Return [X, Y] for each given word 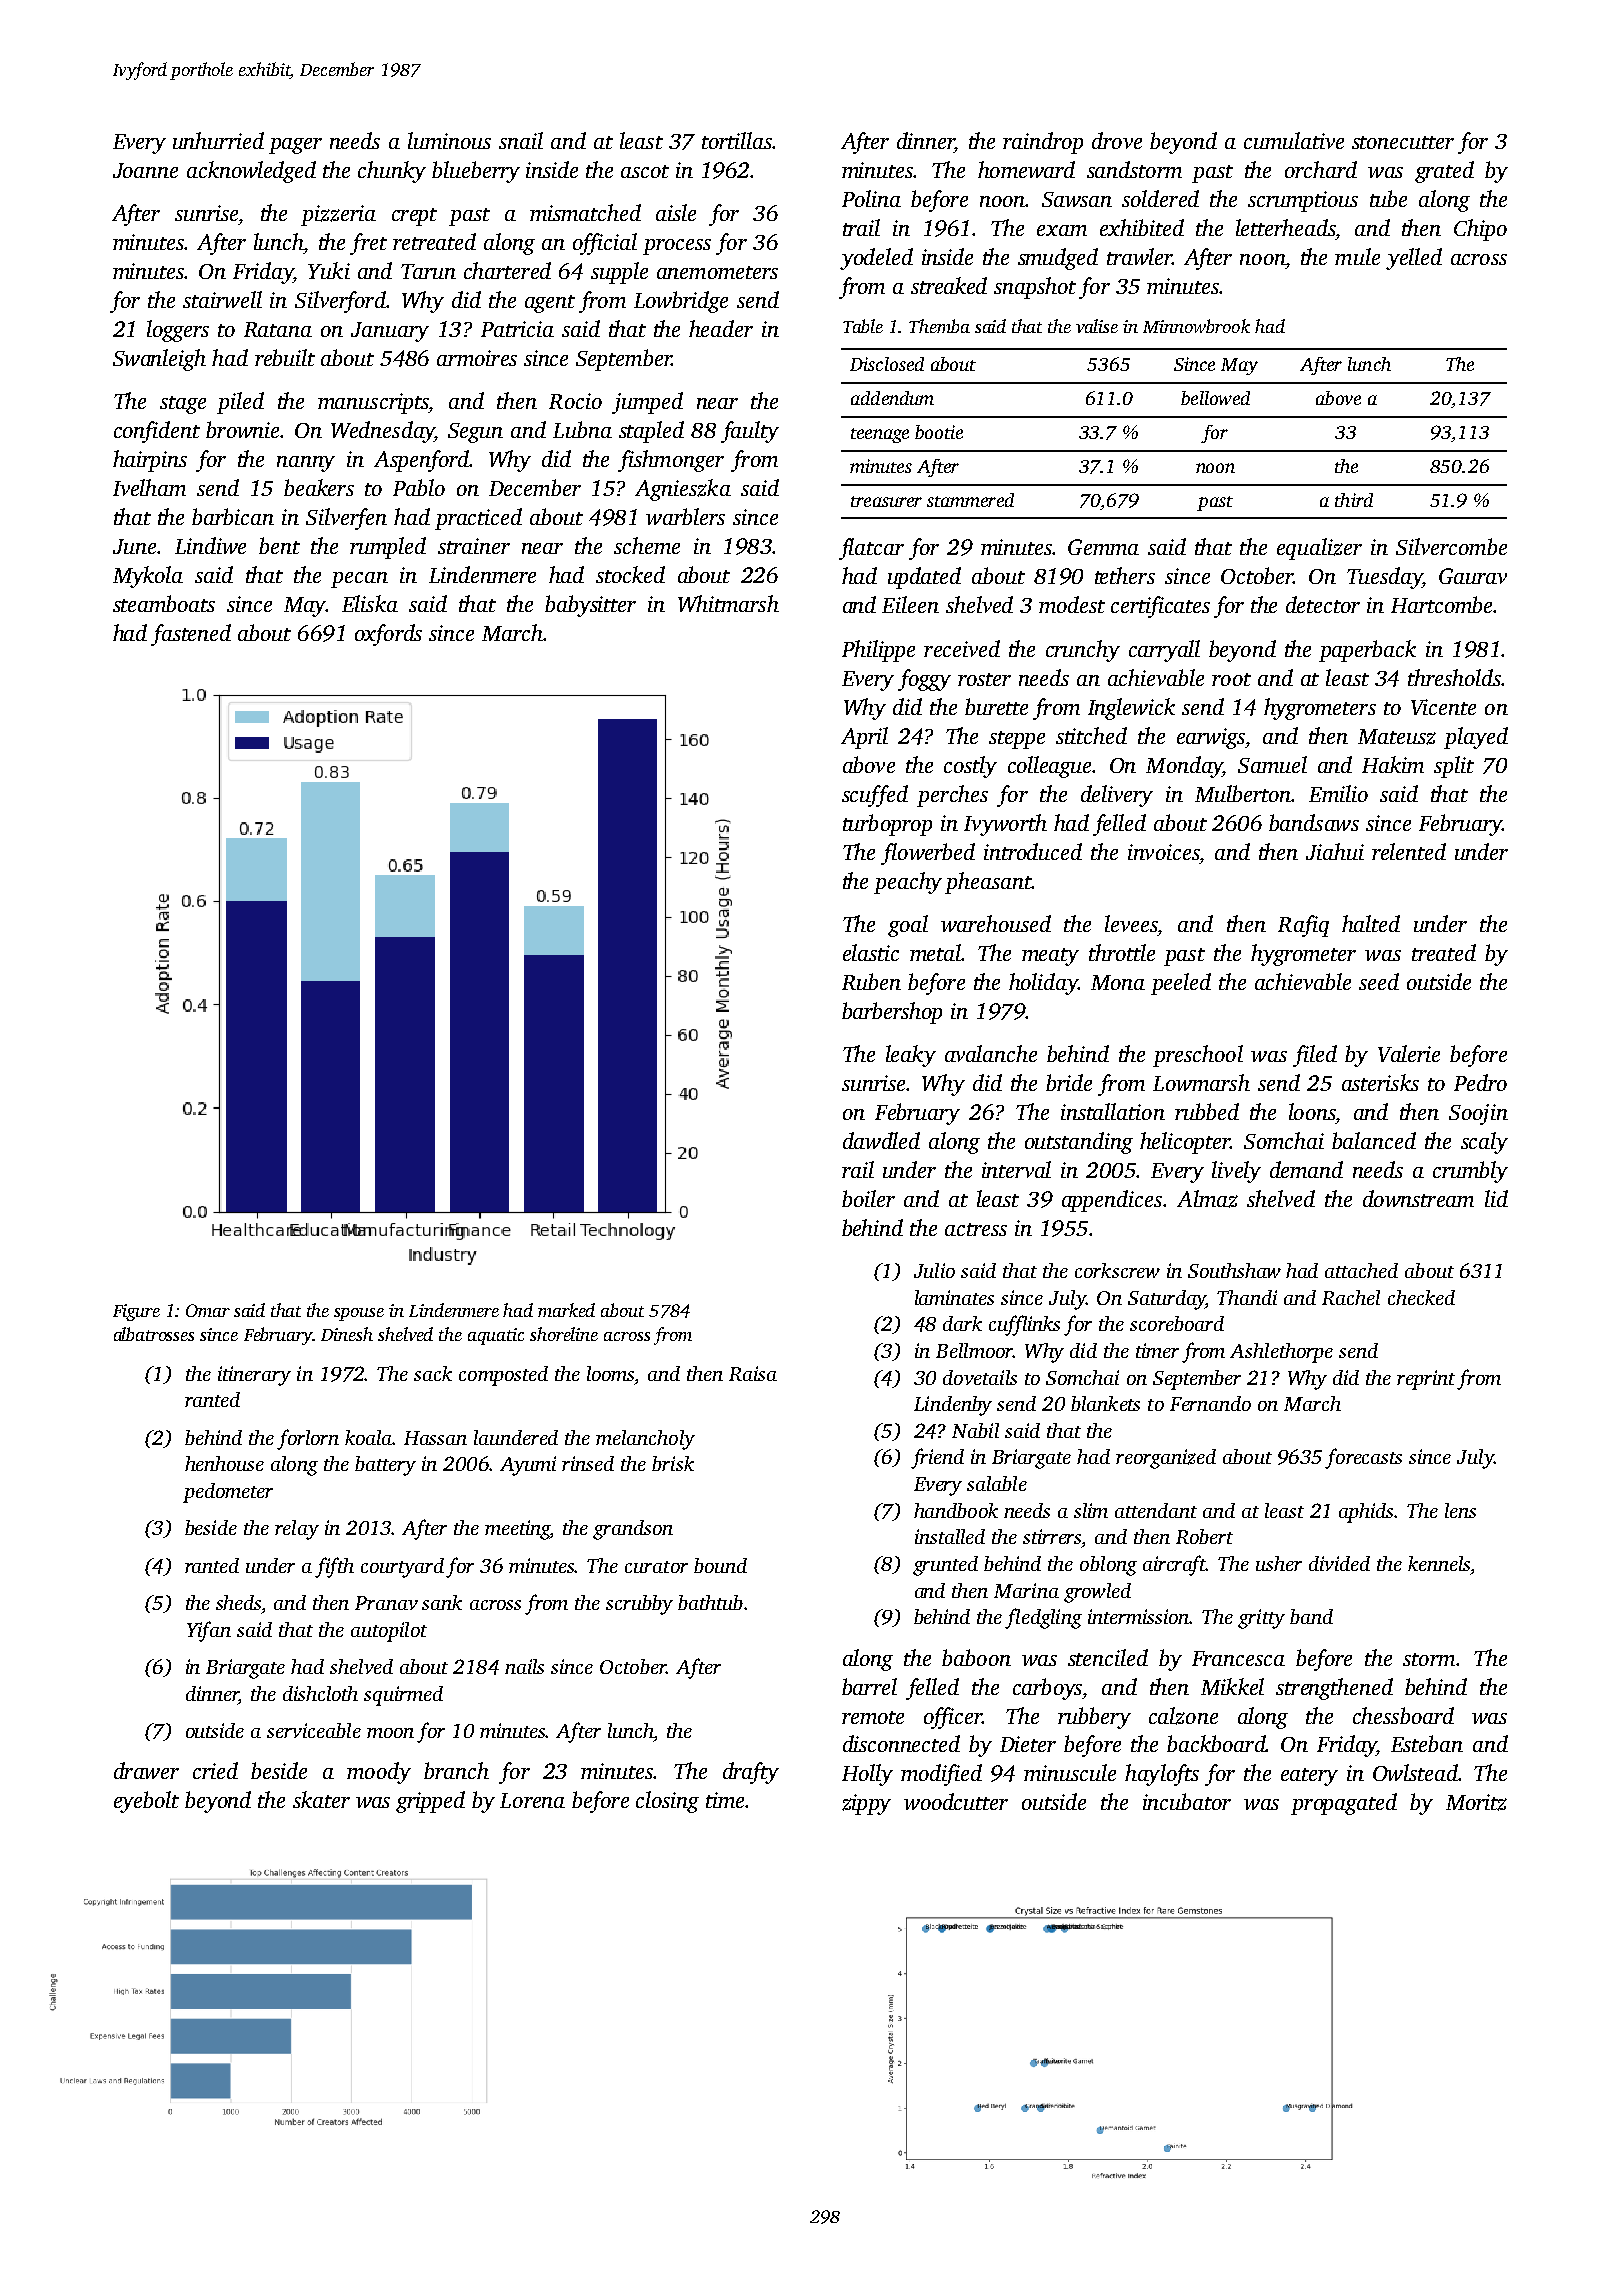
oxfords [388, 635]
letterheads [1285, 227]
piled [240, 403]
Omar [208, 1310]
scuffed [875, 796]
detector [1323, 604]
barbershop [892, 1013]
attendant [1156, 1510]
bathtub [710, 1602]
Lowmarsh [1201, 1082]
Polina [871, 198]
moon [390, 1733]
